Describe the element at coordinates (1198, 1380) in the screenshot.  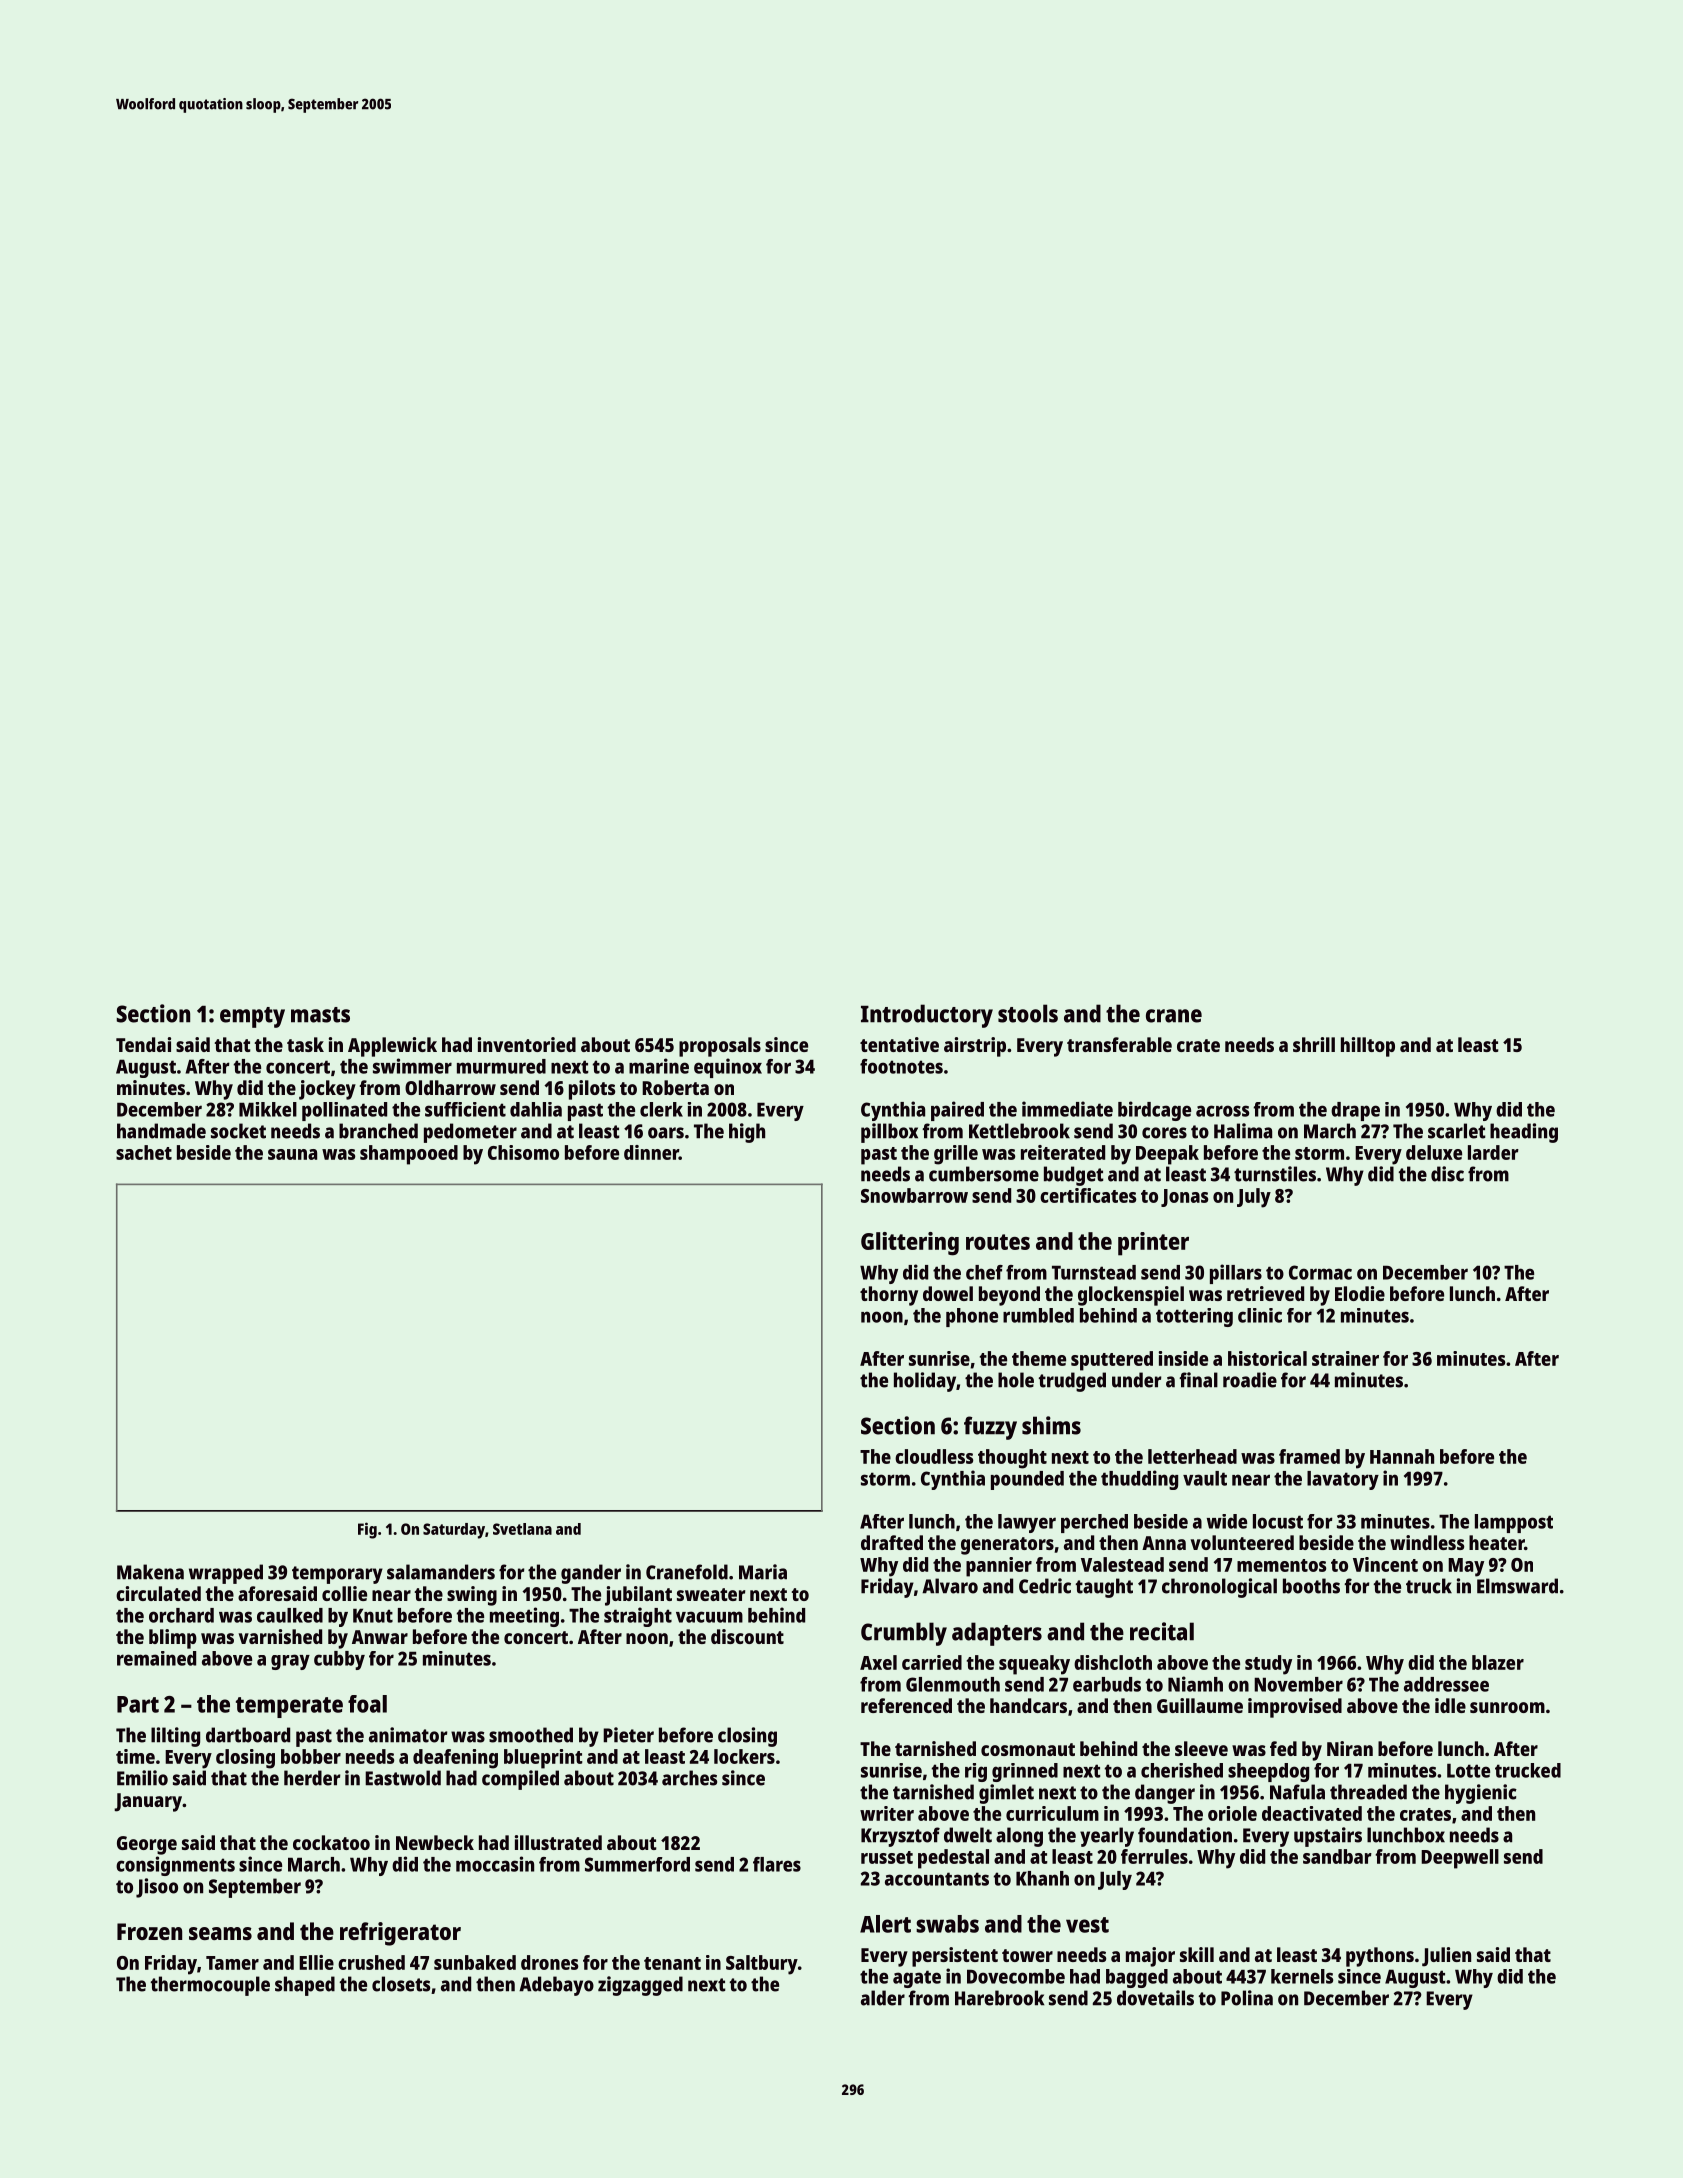
I see `final` at that location.
